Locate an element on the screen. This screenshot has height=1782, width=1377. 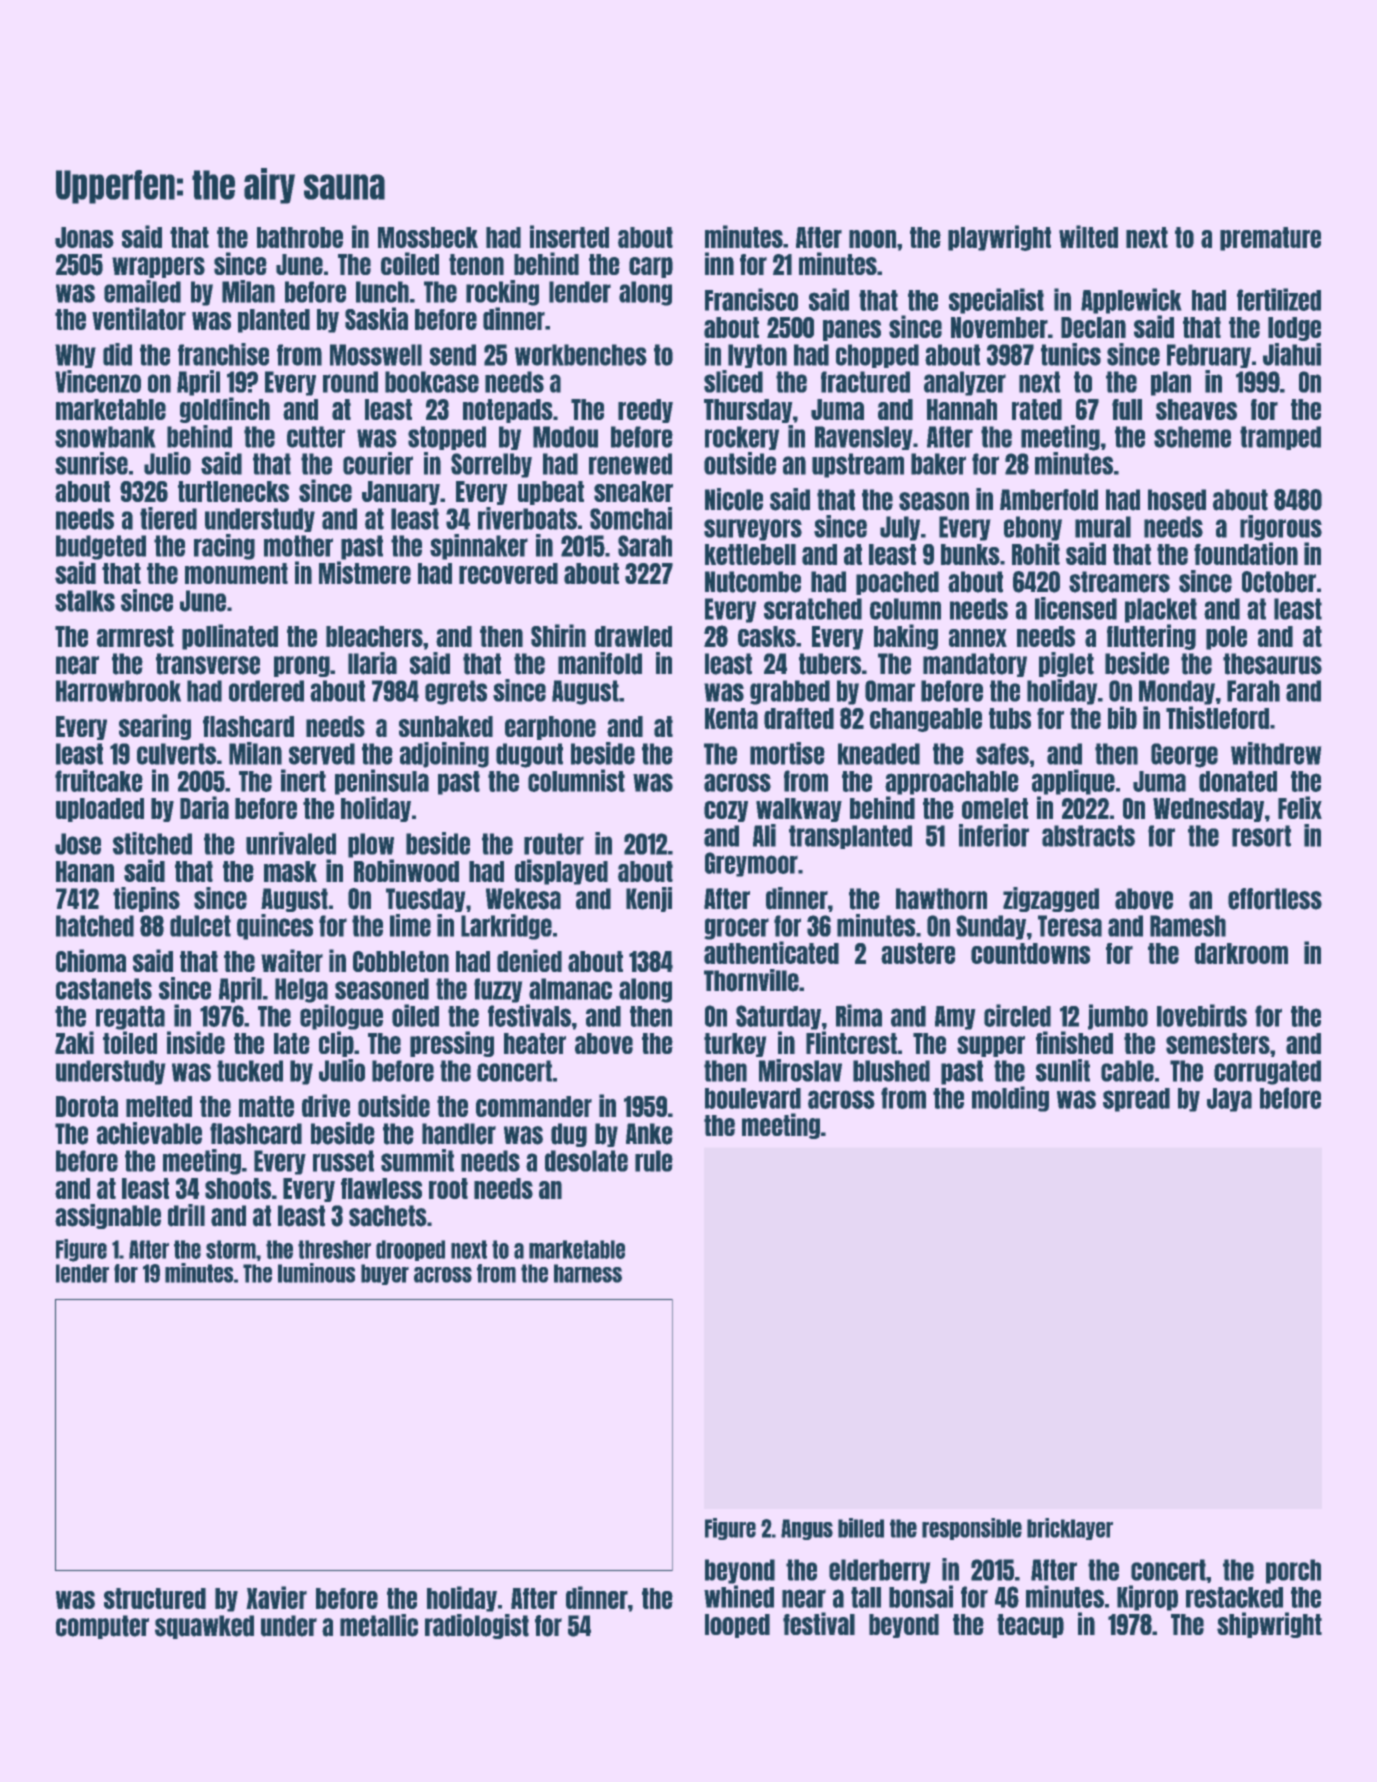
computer is located at coordinates (102, 1627).
